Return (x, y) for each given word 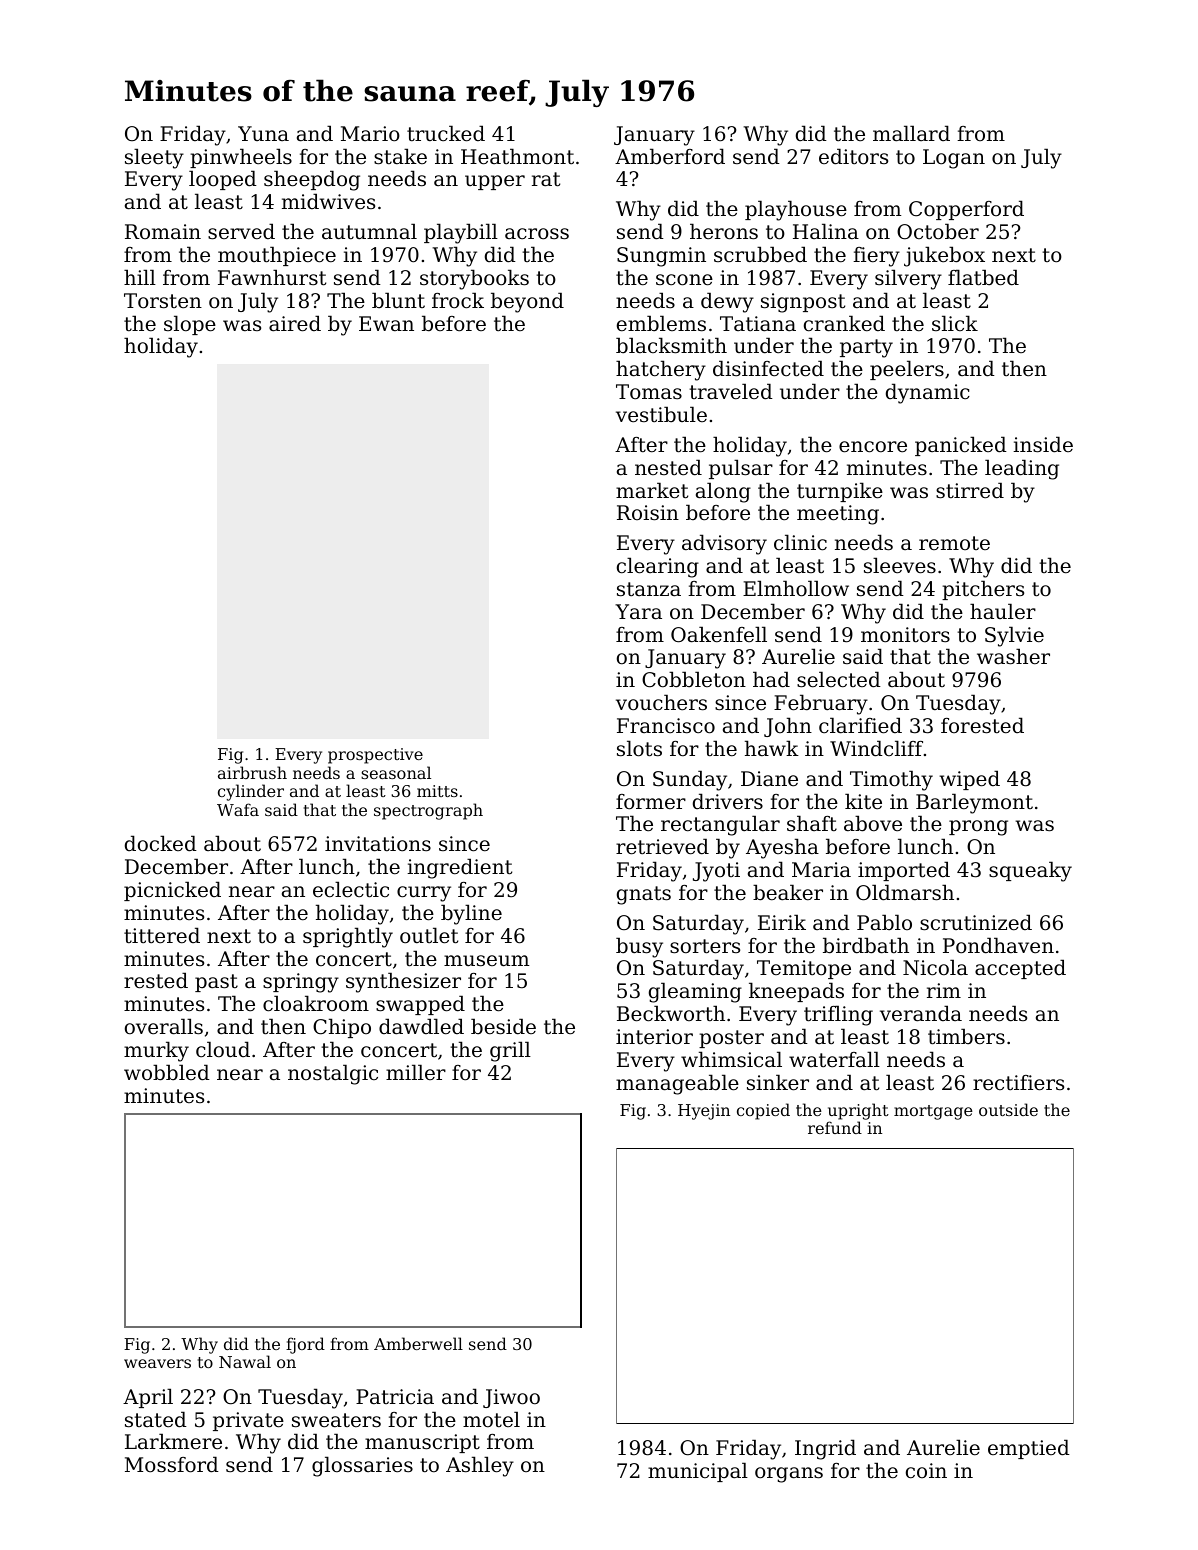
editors (853, 156)
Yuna (263, 133)
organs (789, 1475)
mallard (911, 133)
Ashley (480, 1466)
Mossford (172, 1464)
